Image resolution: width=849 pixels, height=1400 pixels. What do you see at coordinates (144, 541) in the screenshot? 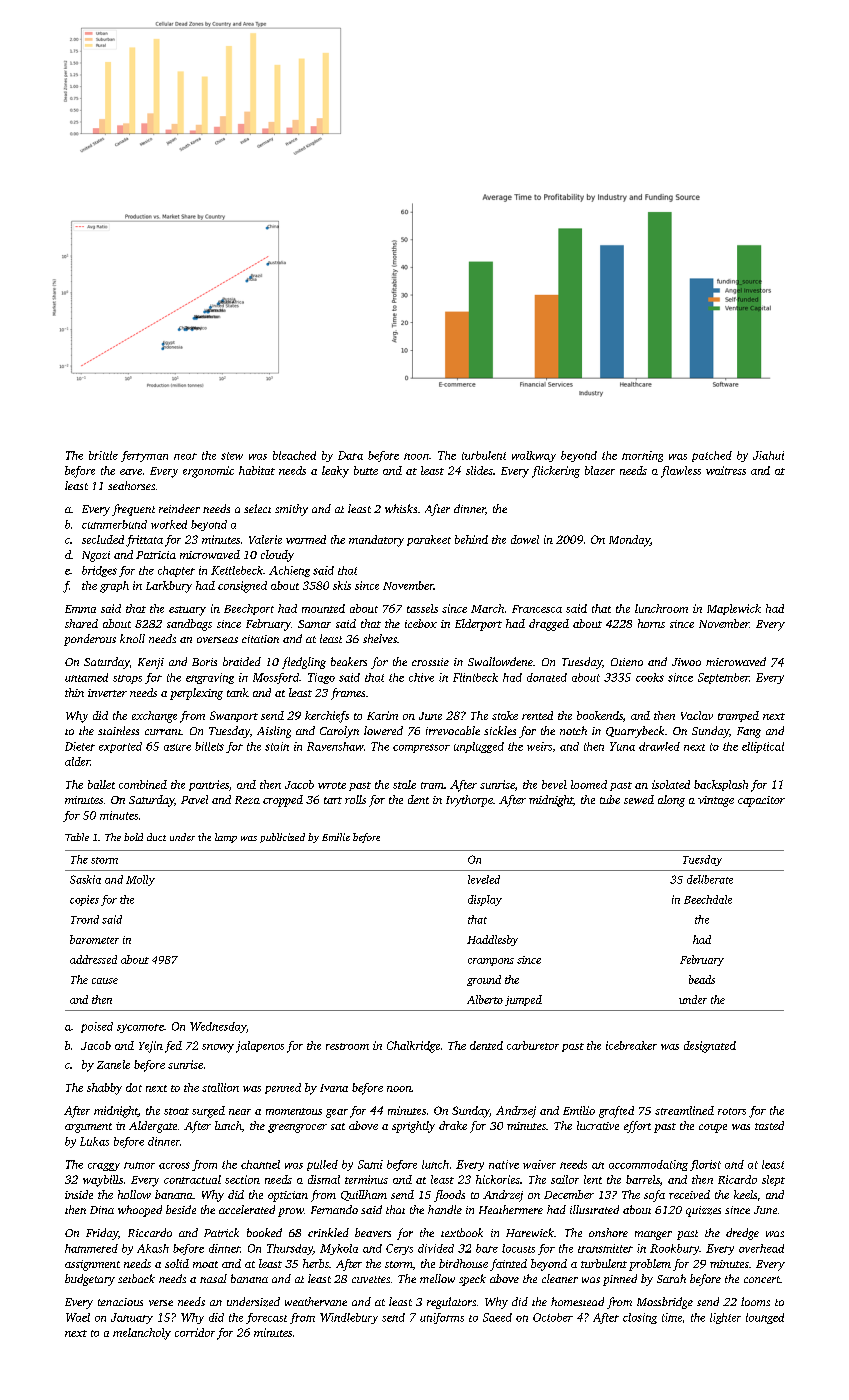
I see `frittata` at bounding box center [144, 541].
